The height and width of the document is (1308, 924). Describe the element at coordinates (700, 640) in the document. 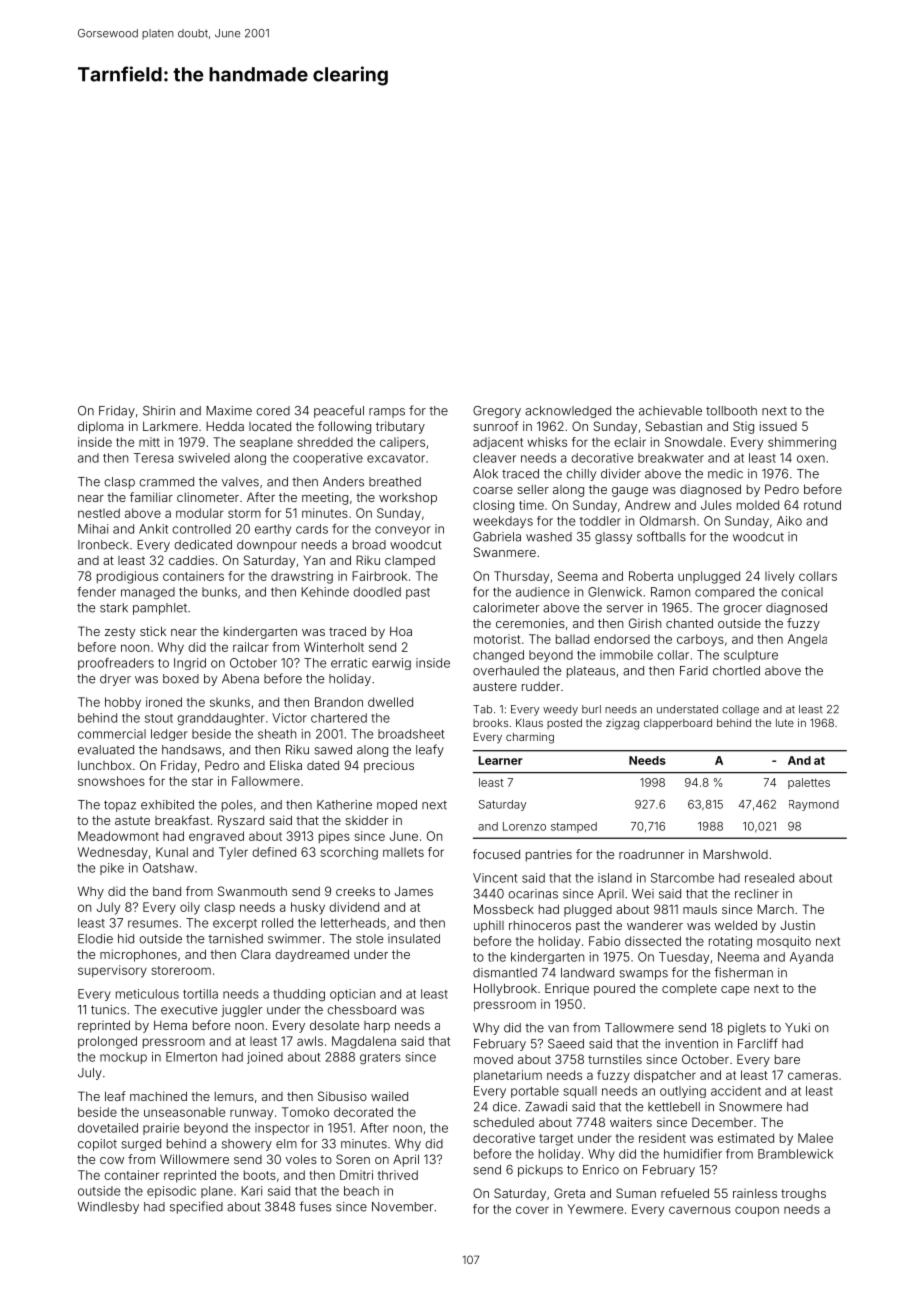

I see `carboys` at that location.
